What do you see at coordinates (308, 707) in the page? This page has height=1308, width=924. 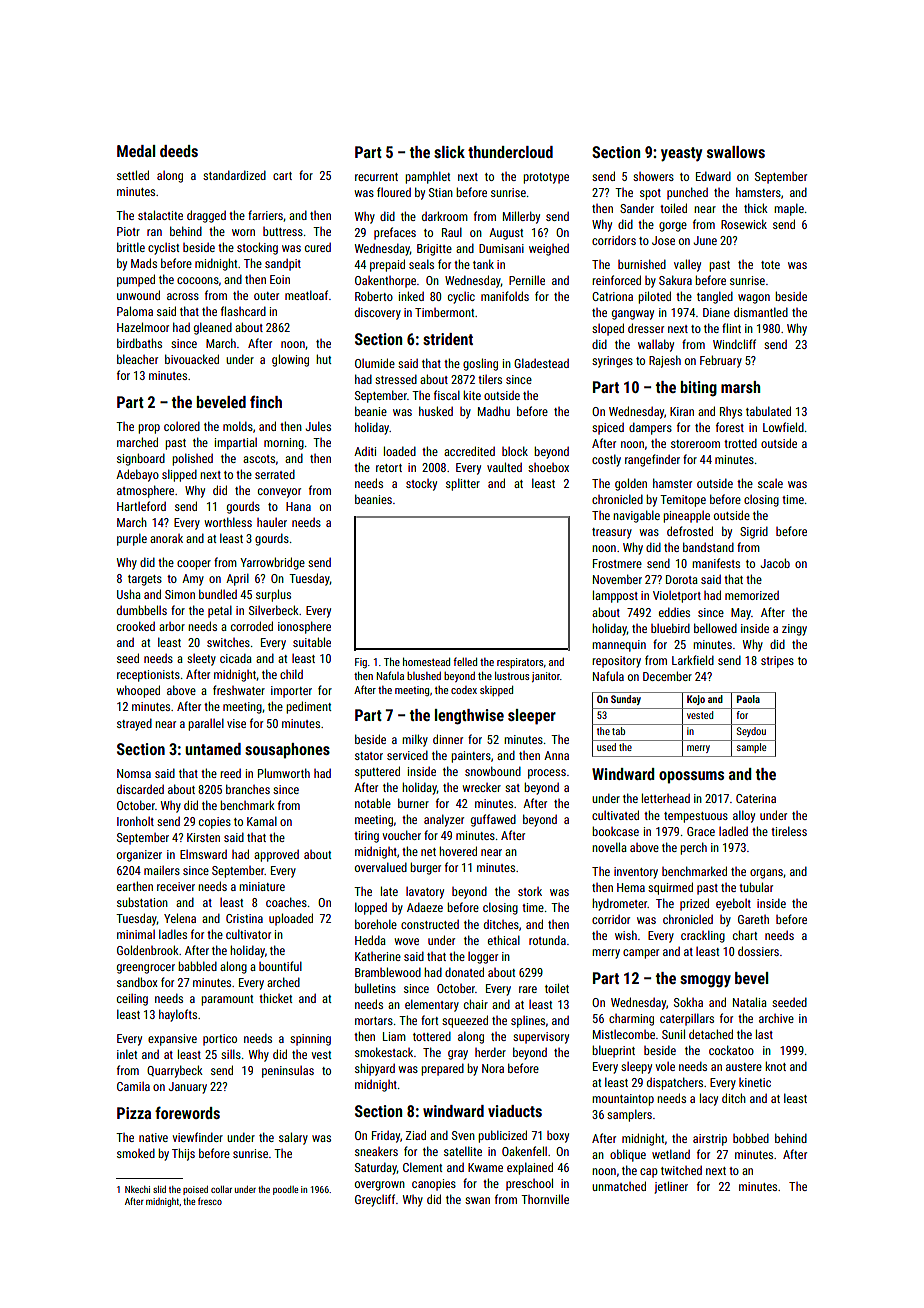 I see `pediment` at bounding box center [308, 707].
